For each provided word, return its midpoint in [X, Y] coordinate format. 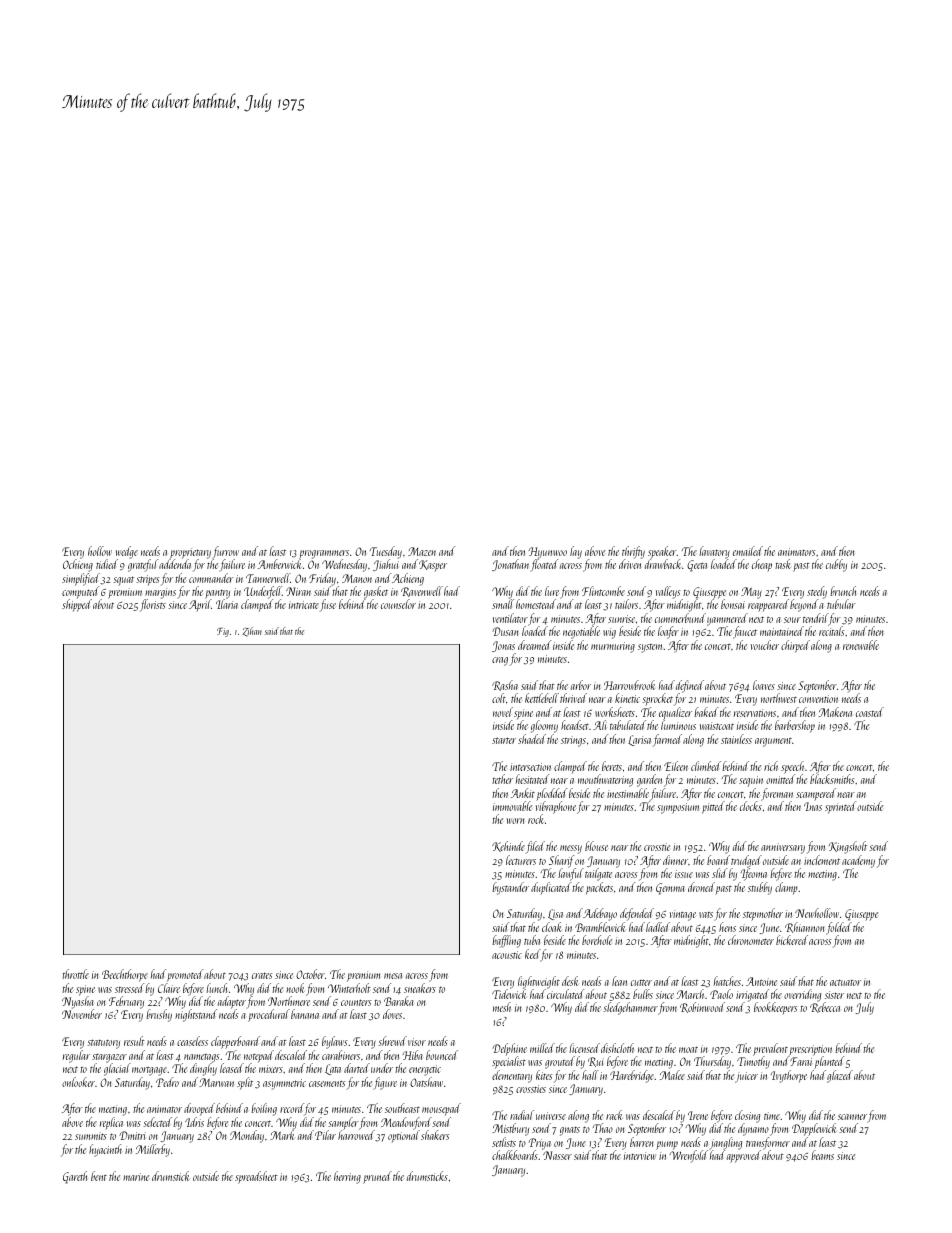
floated [544, 565]
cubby [836, 565]
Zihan [252, 632]
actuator [845, 982]
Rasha [505, 685]
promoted [185, 975]
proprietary [190, 554]
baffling [506, 941]
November [82, 1014]
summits [91, 1136]
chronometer [751, 940]
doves [392, 1014]
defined [690, 687]
